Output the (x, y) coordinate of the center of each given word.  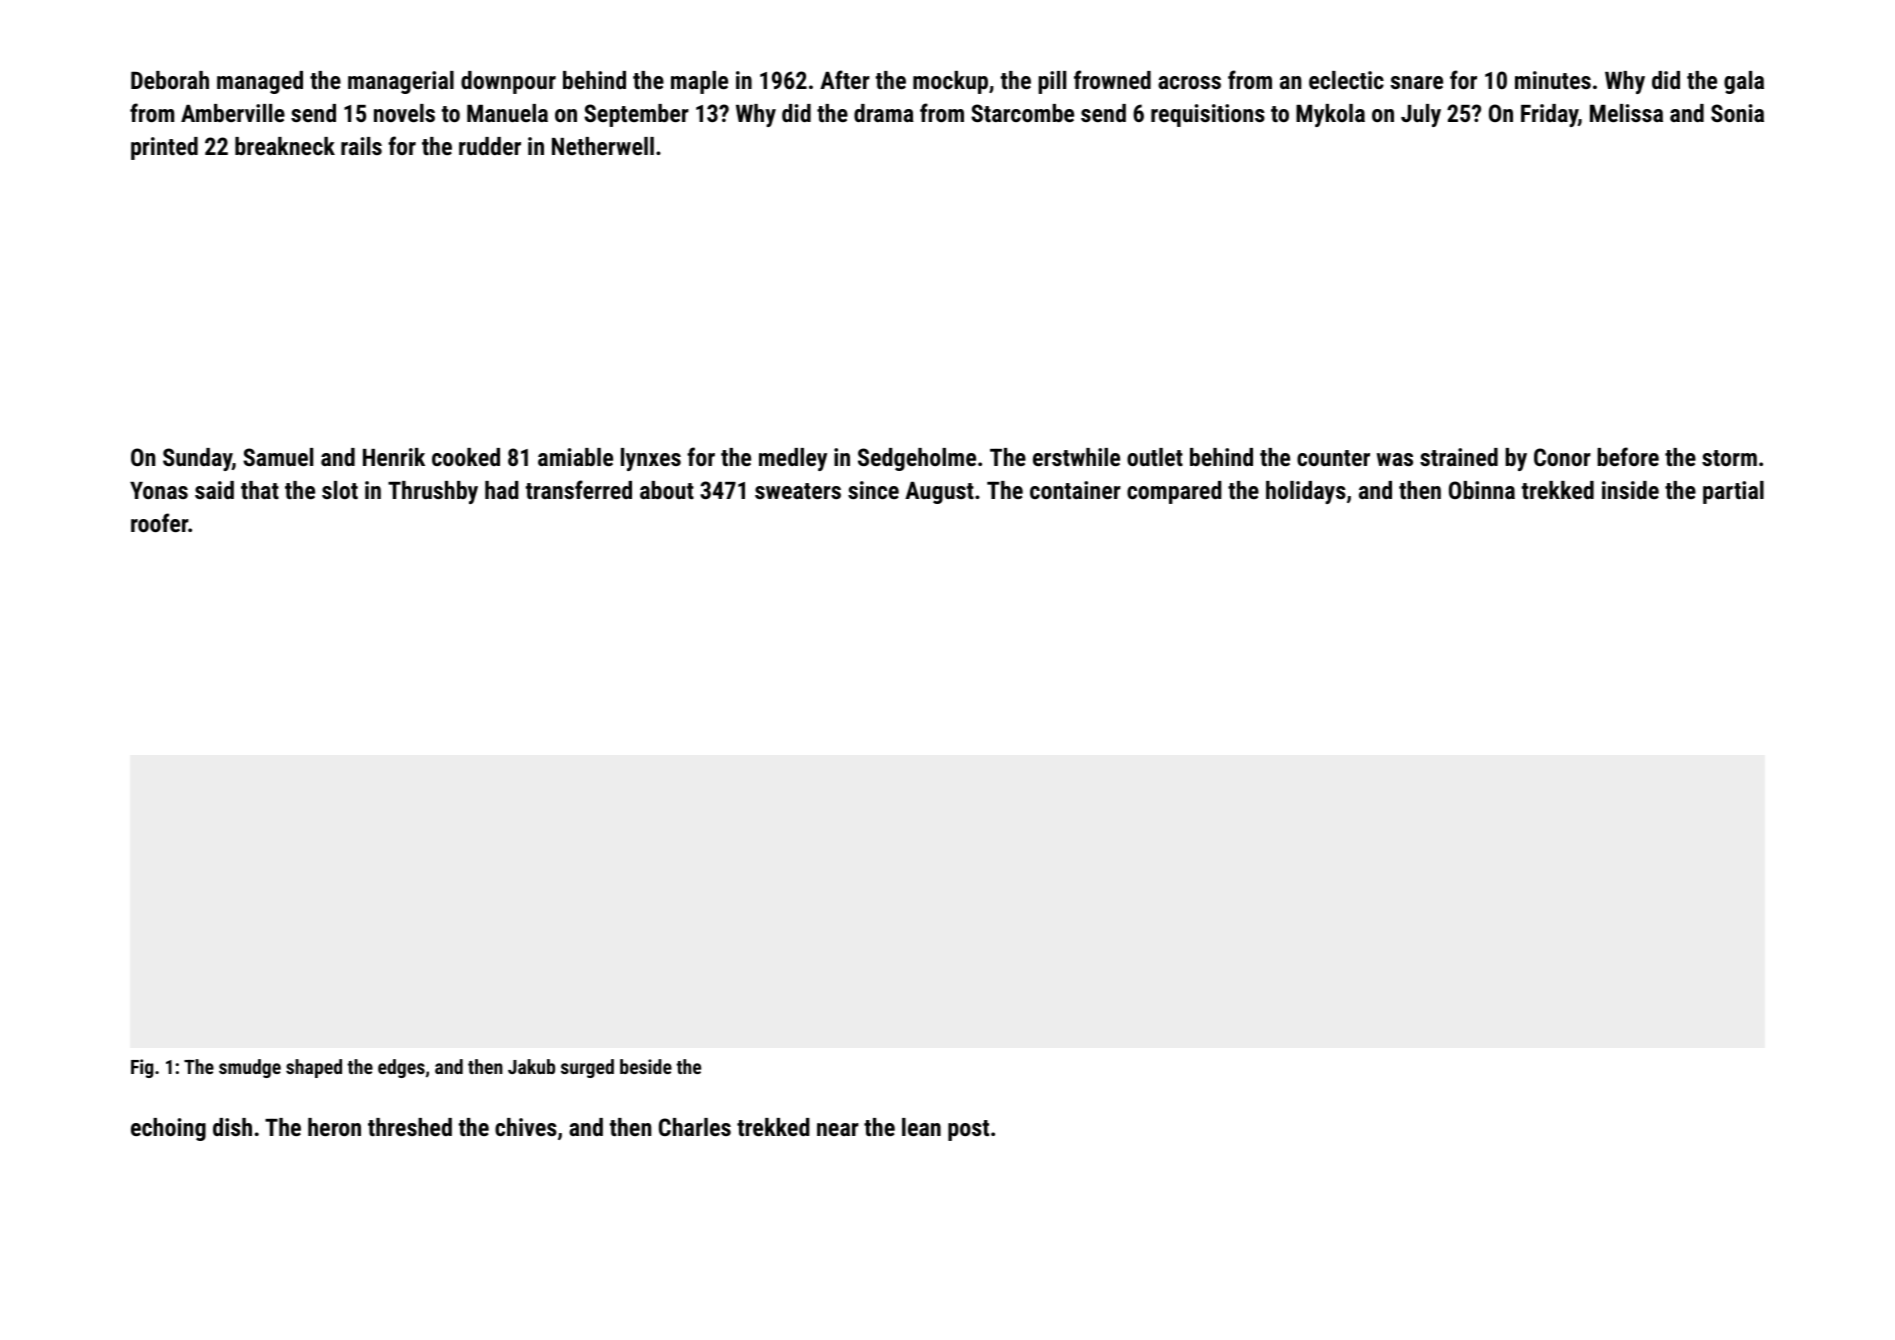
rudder (490, 146)
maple (699, 82)
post (968, 1130)
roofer (159, 522)
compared (1174, 492)
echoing (168, 1129)
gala (1744, 82)
